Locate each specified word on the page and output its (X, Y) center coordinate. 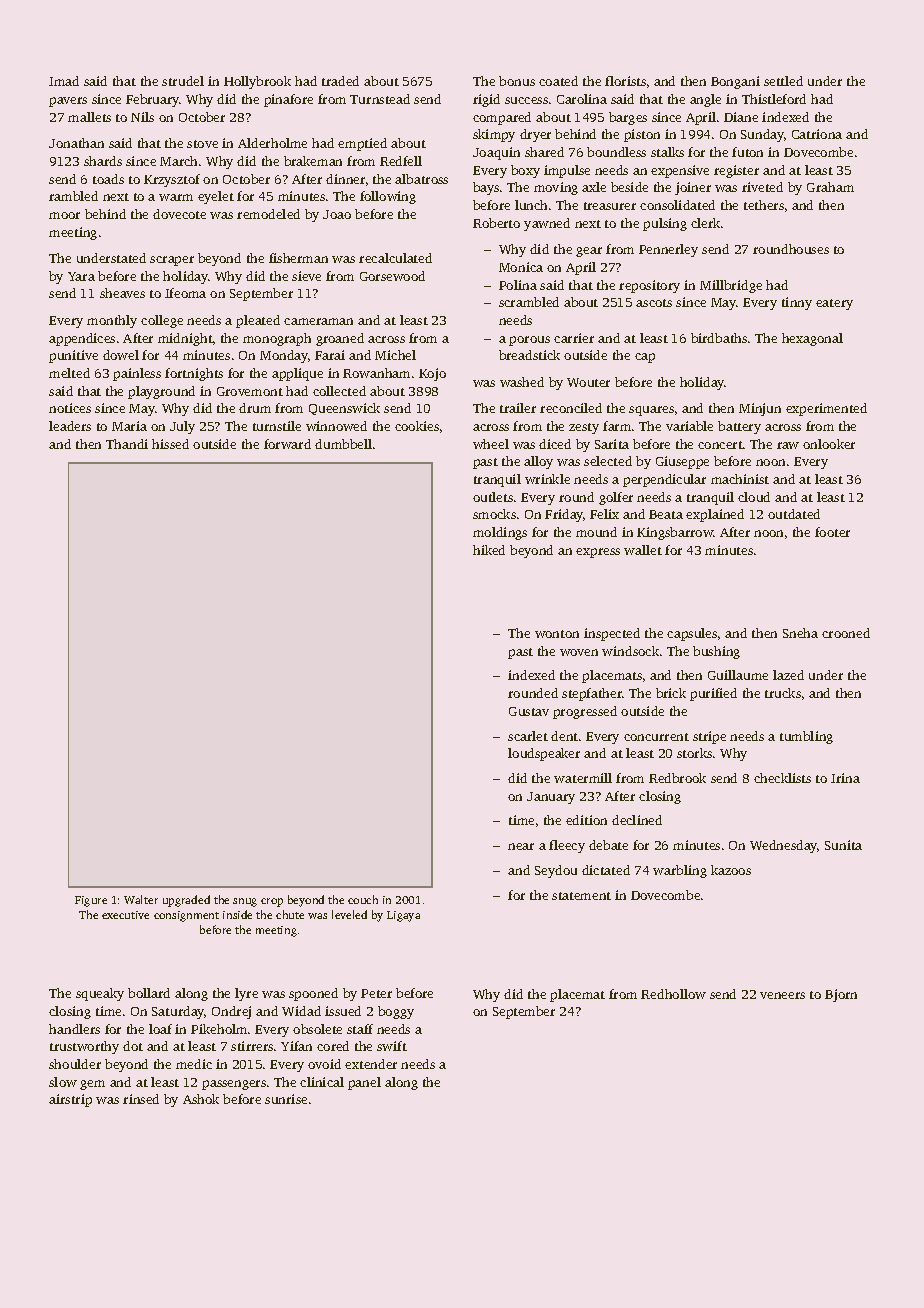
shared (544, 152)
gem (92, 1085)
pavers (68, 102)
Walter (141, 899)
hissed (170, 444)
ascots (654, 303)
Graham (830, 187)
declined (637, 820)
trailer (518, 408)
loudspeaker (544, 754)
